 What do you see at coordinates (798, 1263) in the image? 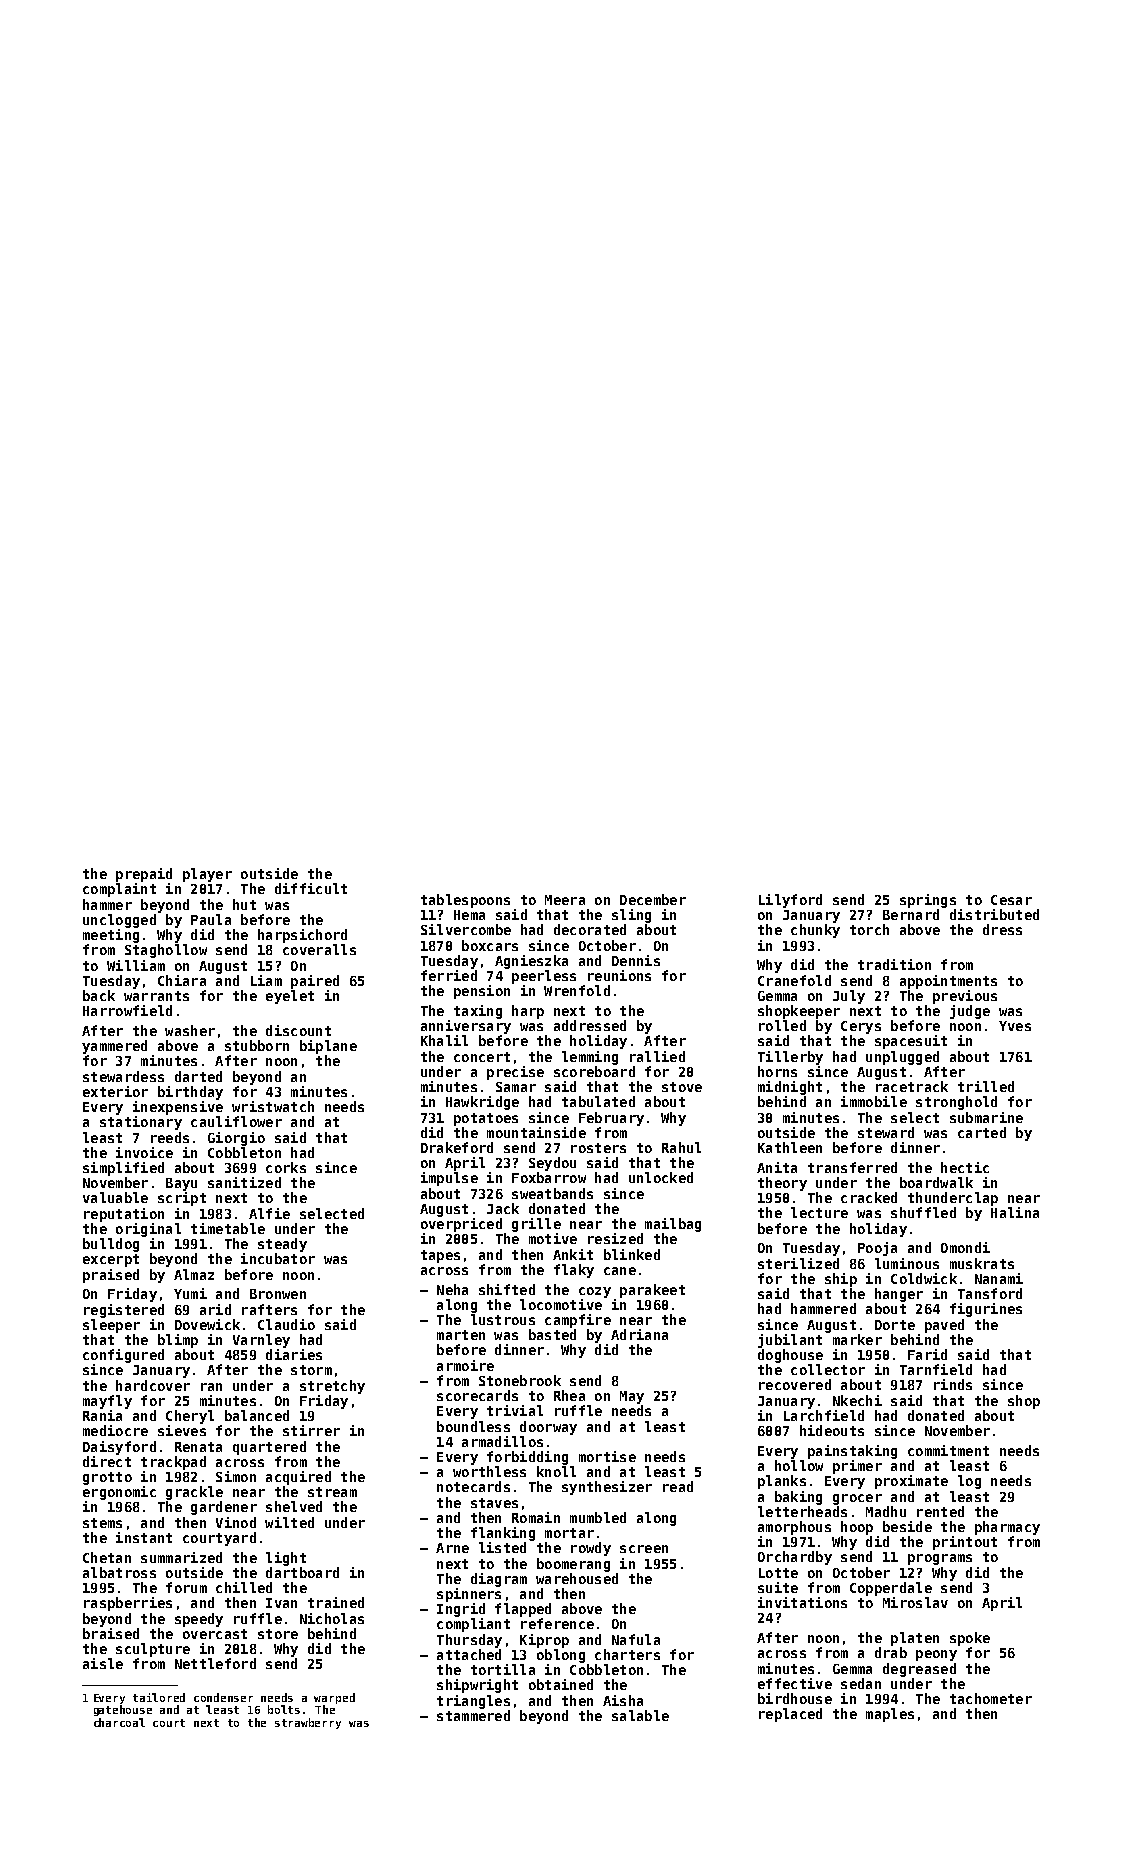
I see `sterilized` at bounding box center [798, 1263].
